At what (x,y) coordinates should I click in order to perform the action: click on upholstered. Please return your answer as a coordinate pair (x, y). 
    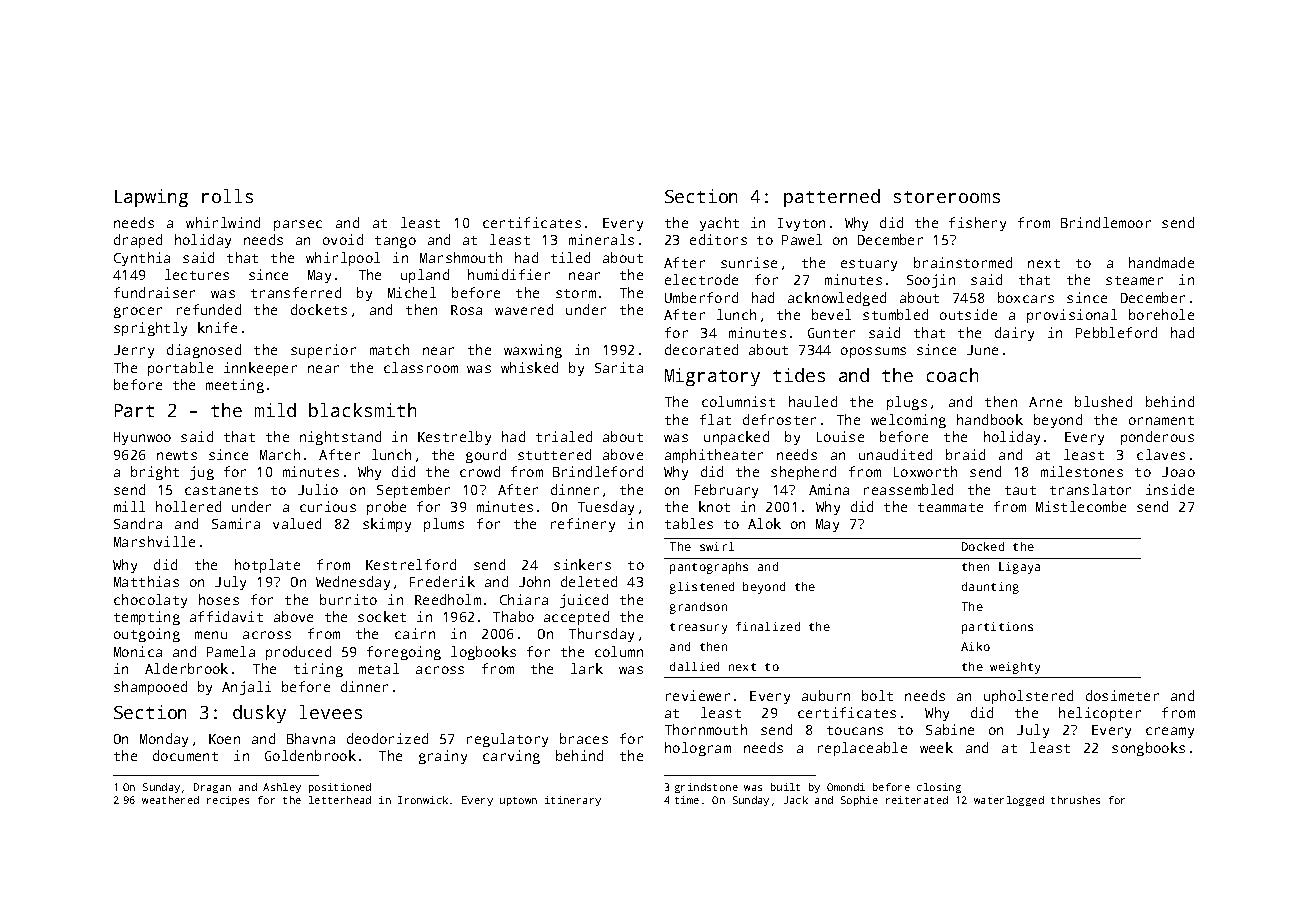
    Looking at the image, I should click on (1028, 697).
